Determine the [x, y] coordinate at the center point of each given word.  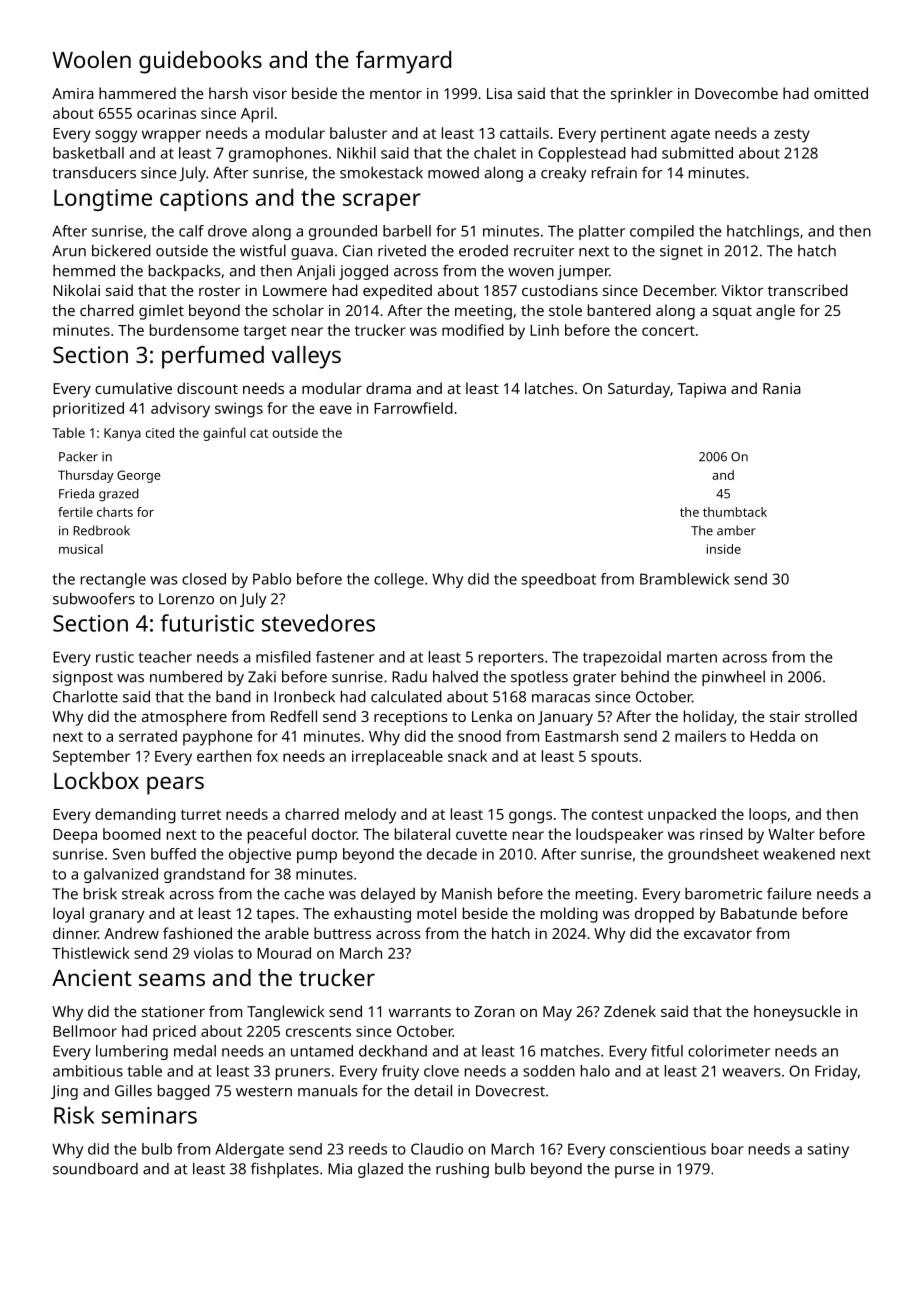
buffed [173, 854]
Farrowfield [413, 408]
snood [479, 736]
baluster [358, 133]
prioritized [88, 410]
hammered [137, 93]
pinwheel [733, 678]
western [264, 1091]
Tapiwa [701, 390]
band [233, 696]
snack [467, 756]
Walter [791, 834]
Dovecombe [736, 93]
